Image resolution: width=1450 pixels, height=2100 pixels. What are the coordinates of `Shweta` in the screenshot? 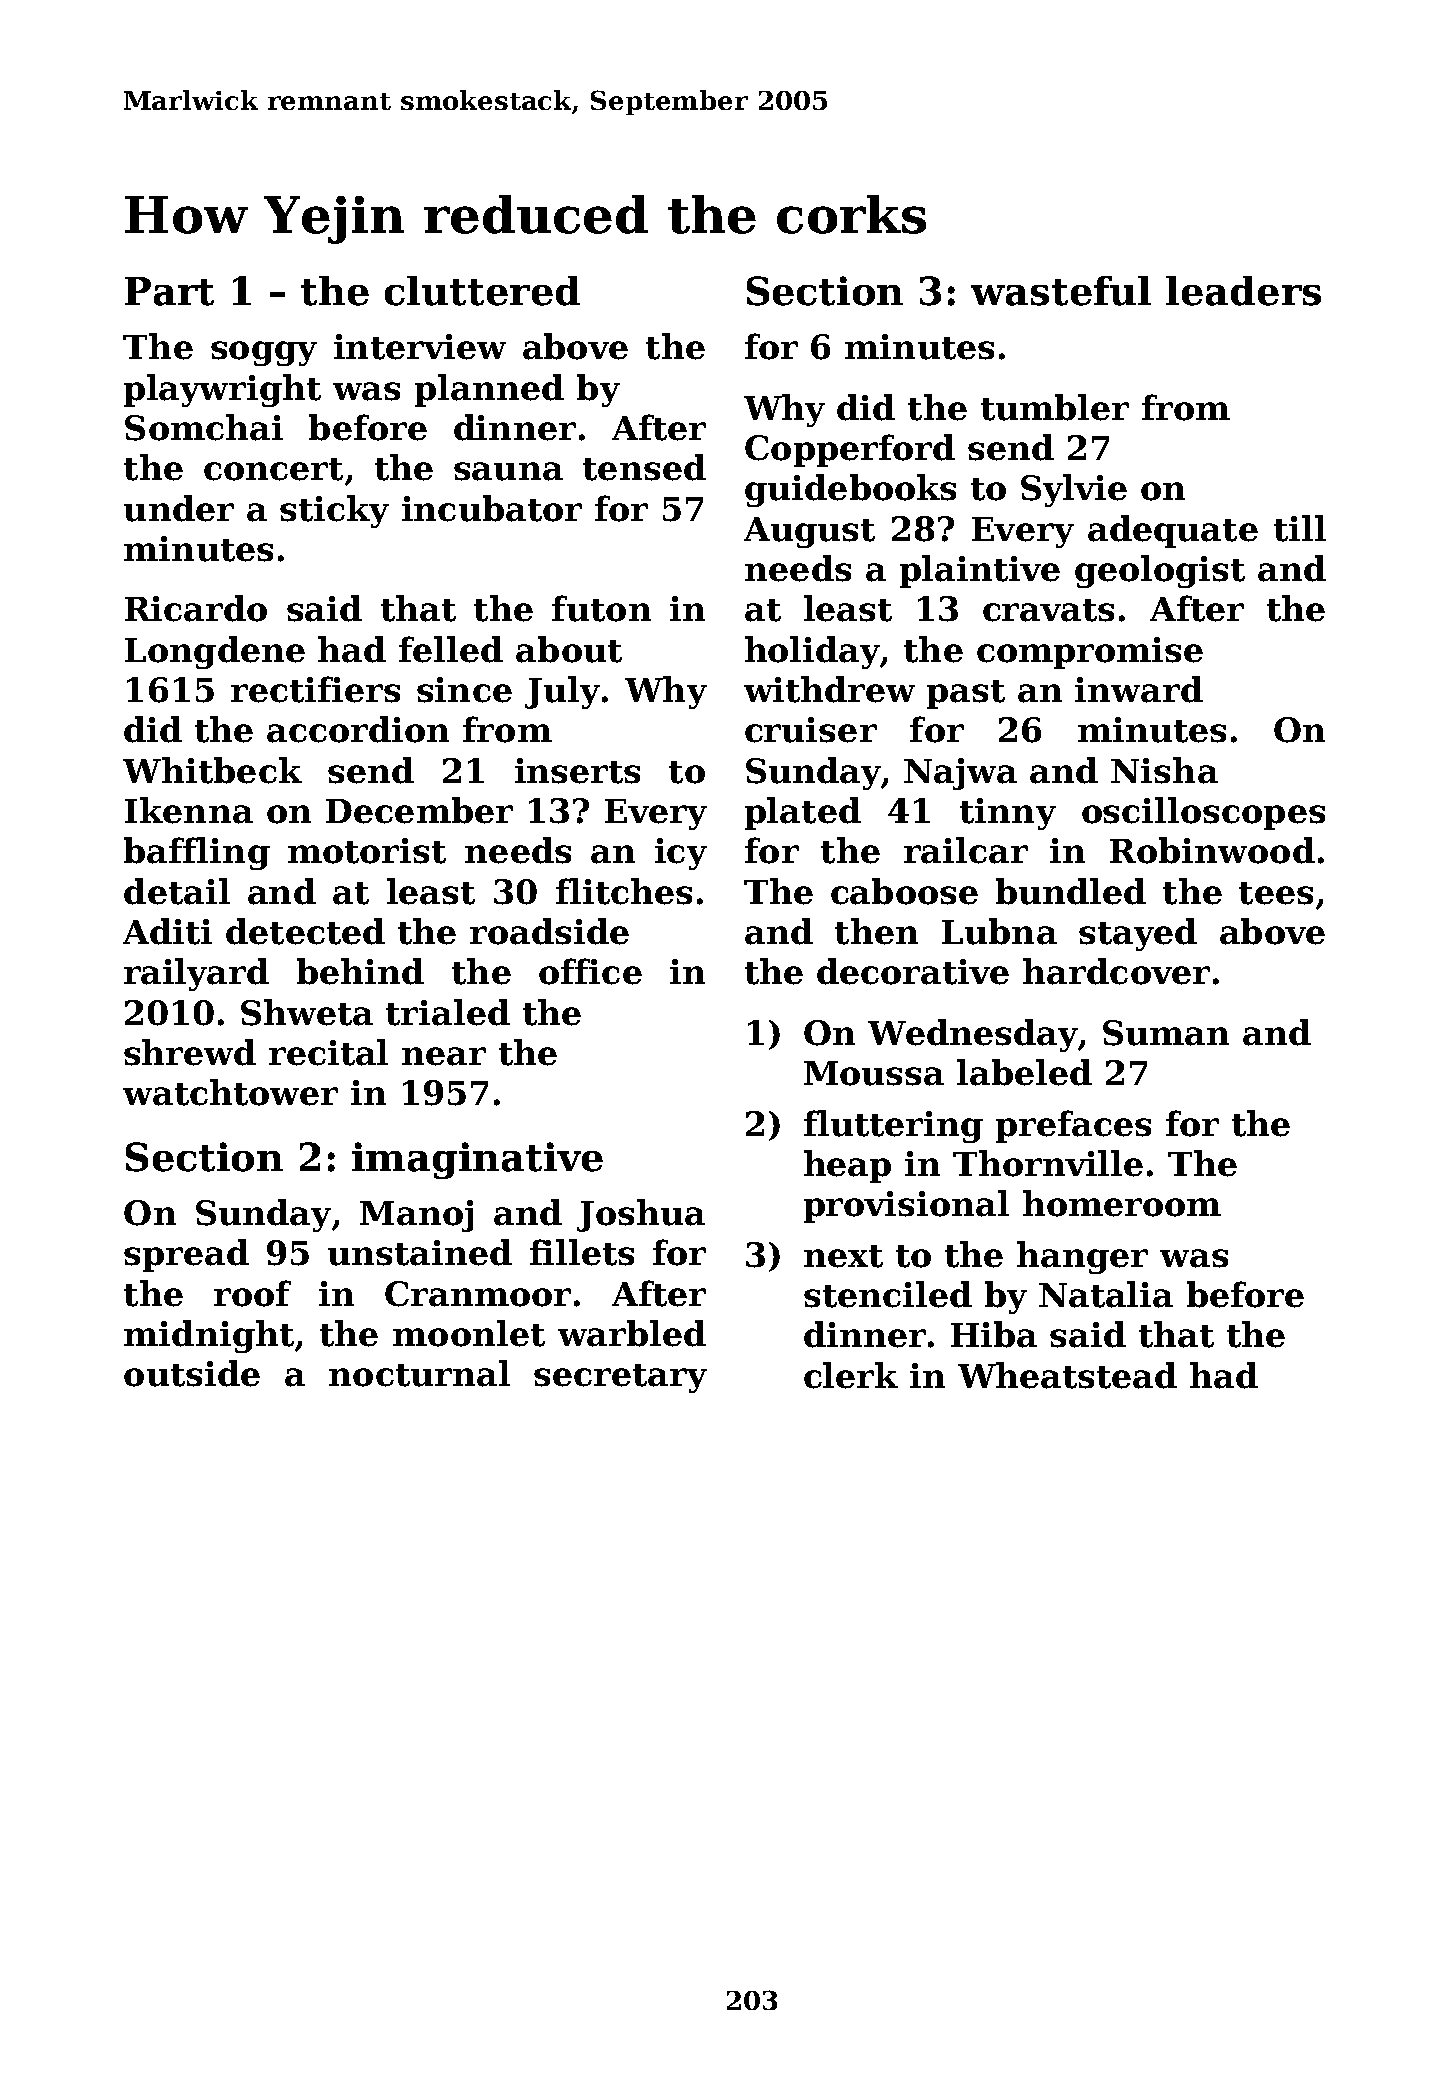 It's located at (307, 1012).
